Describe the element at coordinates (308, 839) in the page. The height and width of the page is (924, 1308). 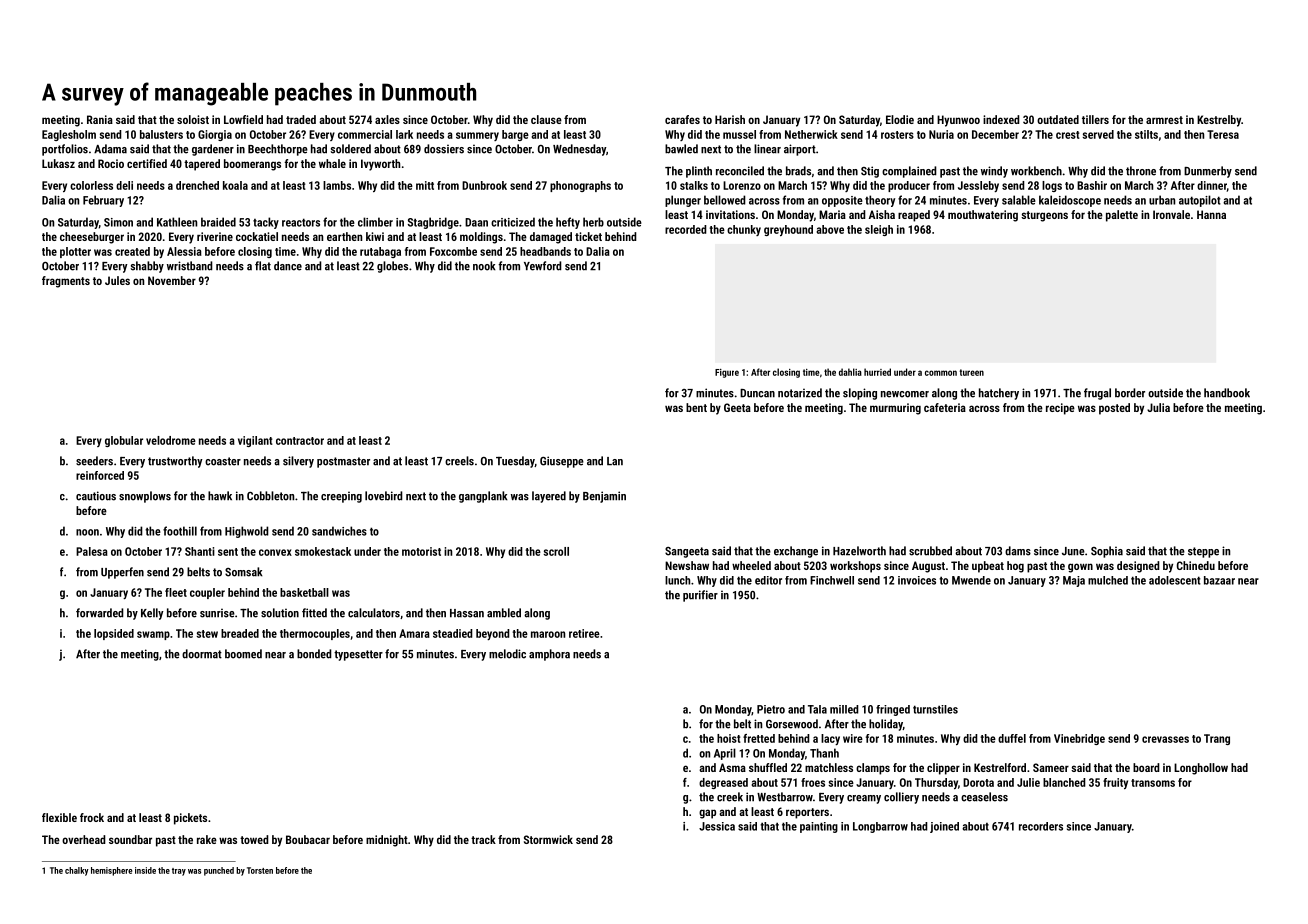
I see `Boubacar` at that location.
